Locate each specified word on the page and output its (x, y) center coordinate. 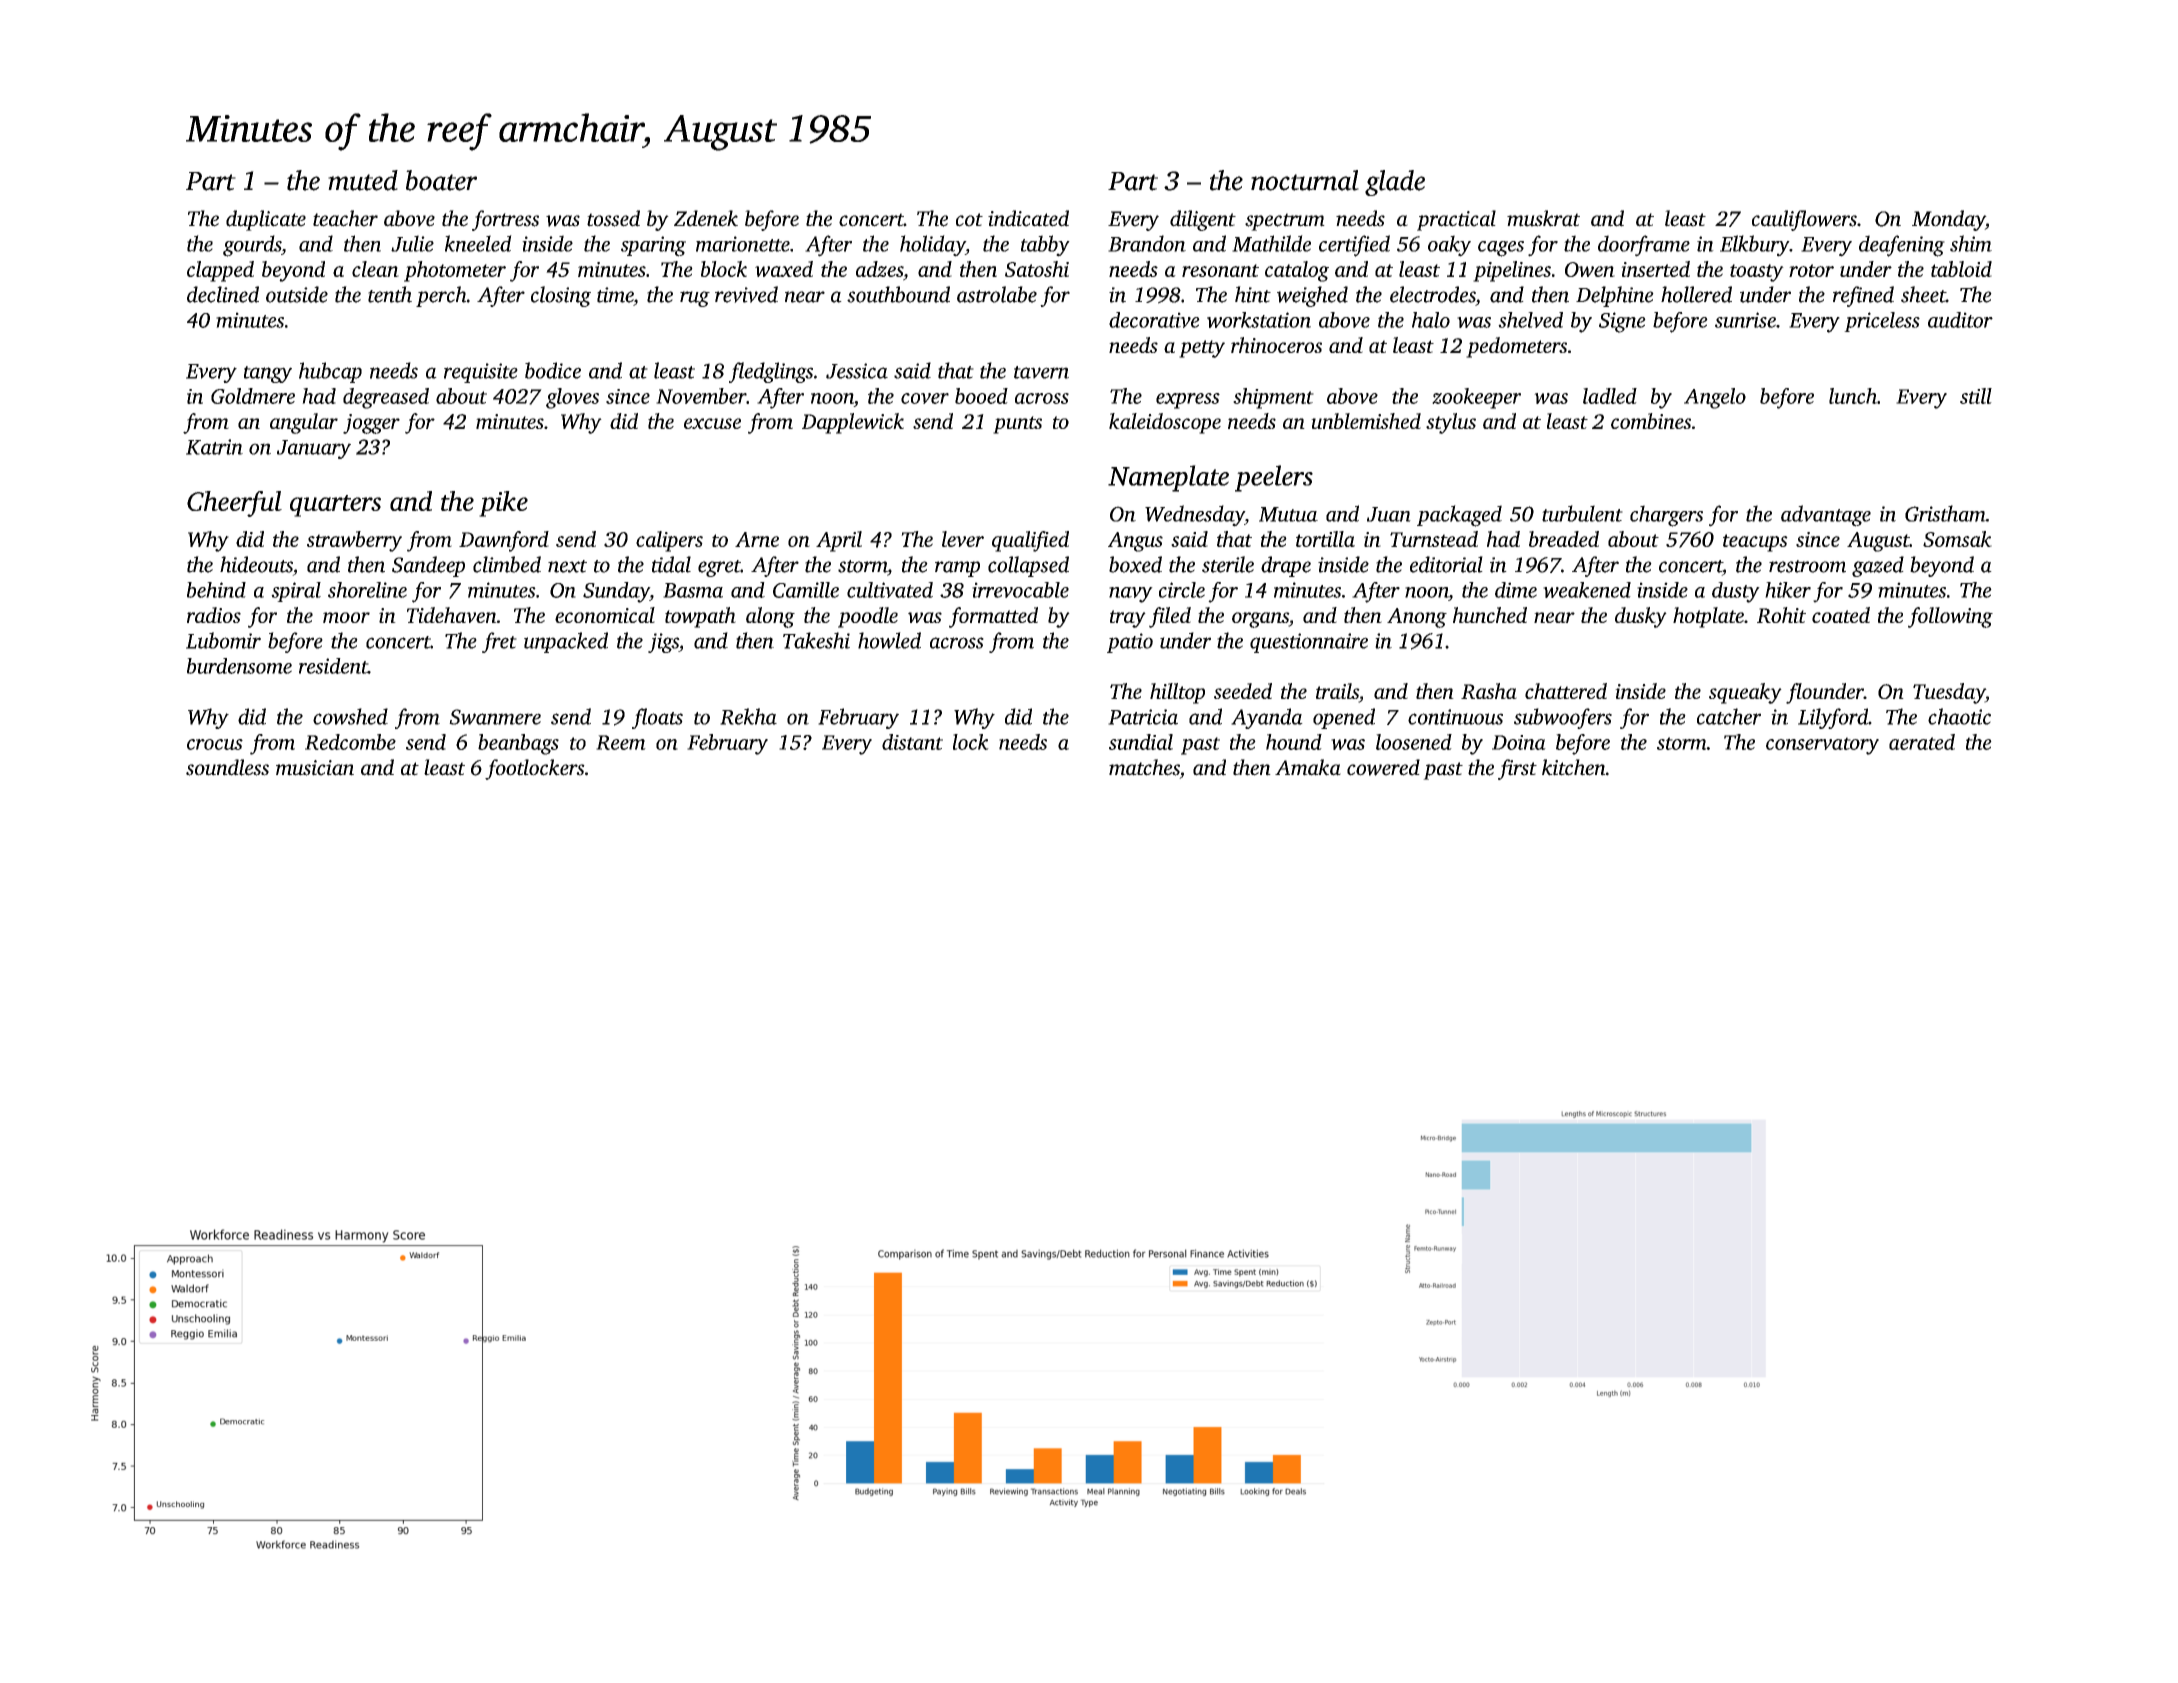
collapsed (1028, 566)
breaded (1564, 539)
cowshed (350, 716)
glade (1395, 183)
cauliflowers (1804, 220)
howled (889, 640)
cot (969, 220)
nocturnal (1305, 180)
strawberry (354, 541)
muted (363, 180)
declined (223, 294)
